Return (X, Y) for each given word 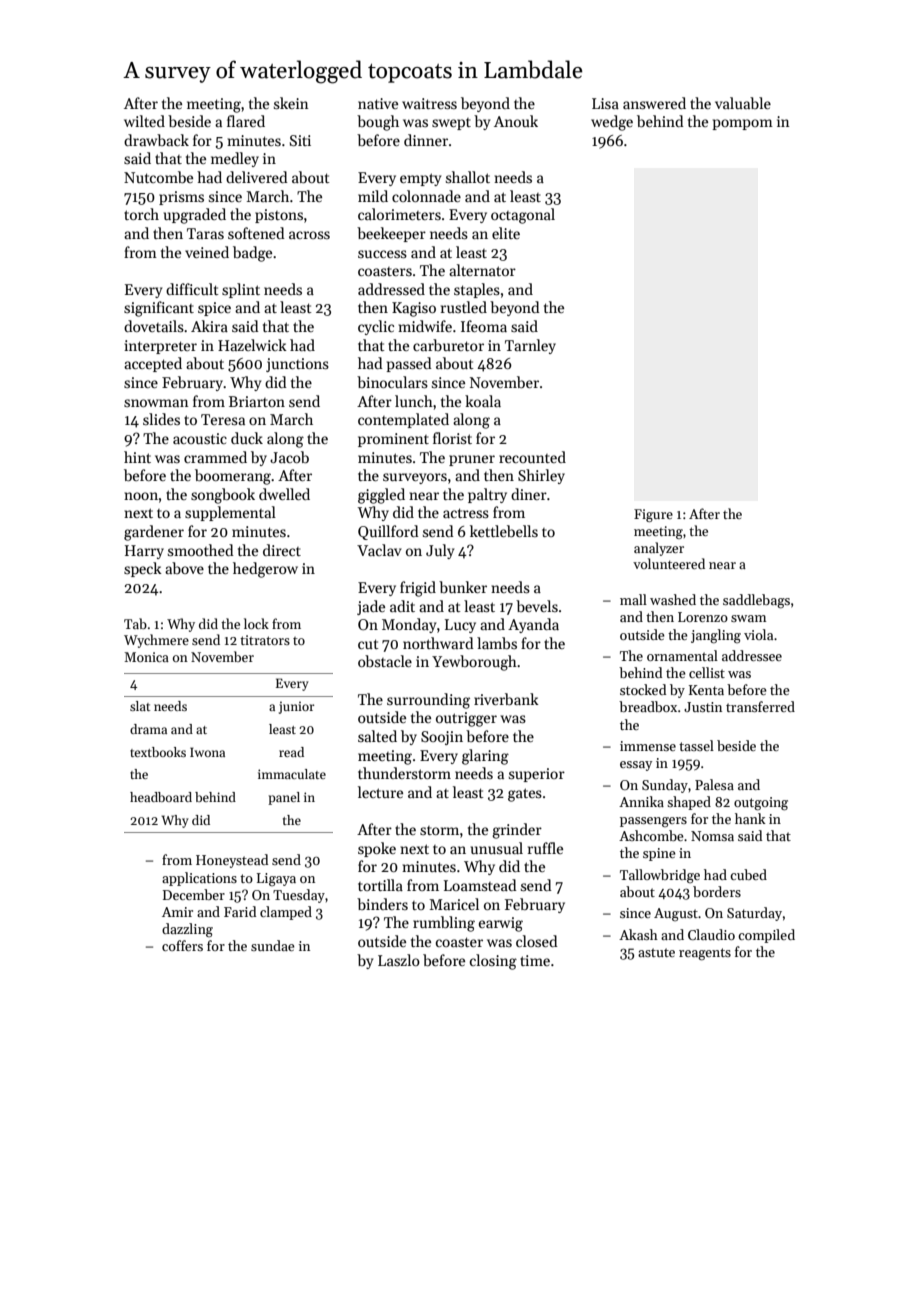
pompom (742, 124)
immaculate (292, 774)
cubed (748, 874)
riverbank (506, 699)
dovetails (154, 326)
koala (483, 401)
